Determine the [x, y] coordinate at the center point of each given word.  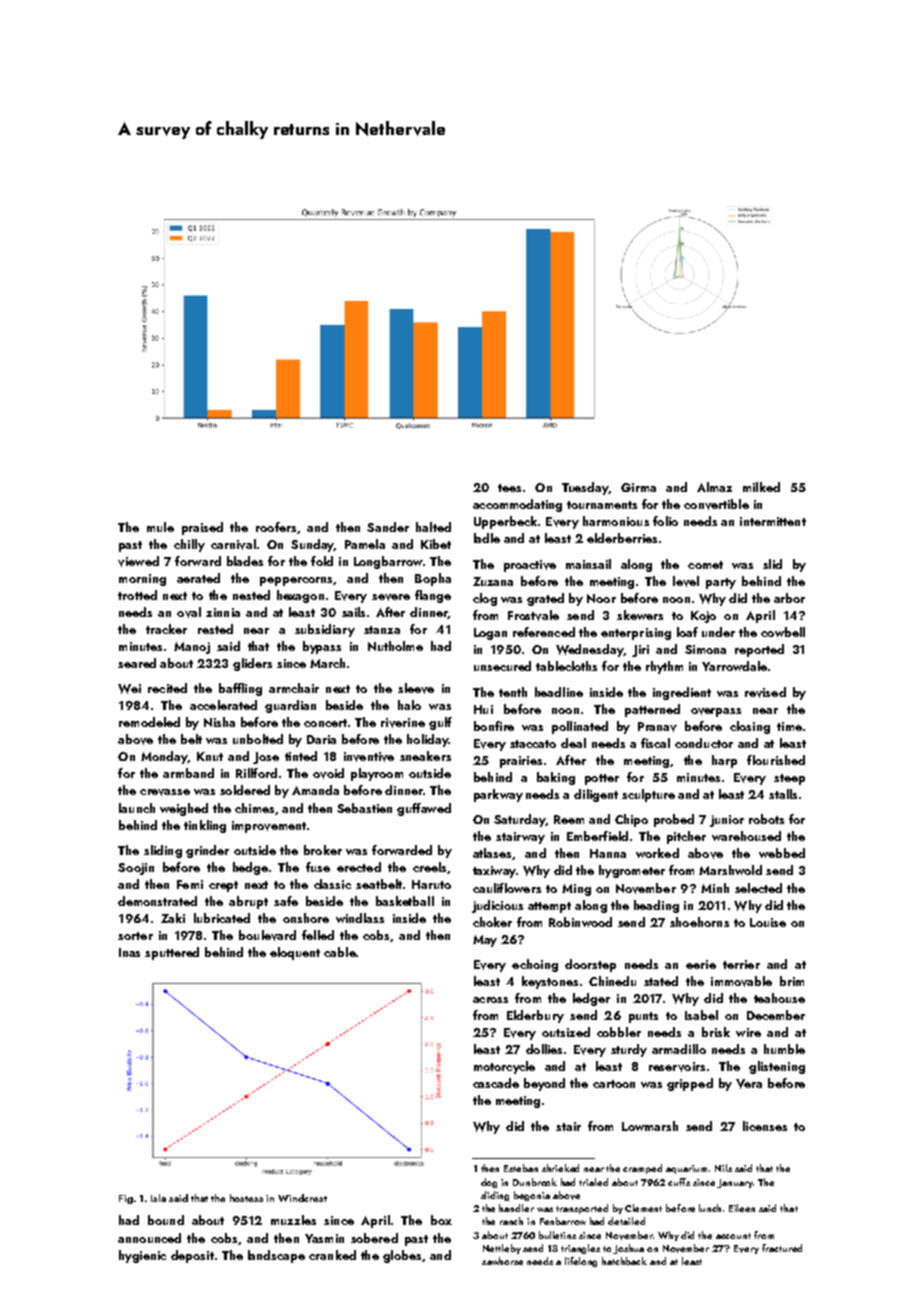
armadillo [679, 1049]
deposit [192, 1256]
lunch [710, 1208]
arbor [789, 598]
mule [160, 527]
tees [509, 488]
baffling [240, 689]
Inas [129, 952]
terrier [741, 964]
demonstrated [157, 901]
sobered [374, 1238]
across [490, 1000]
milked [761, 487]
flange [433, 596]
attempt [549, 907]
